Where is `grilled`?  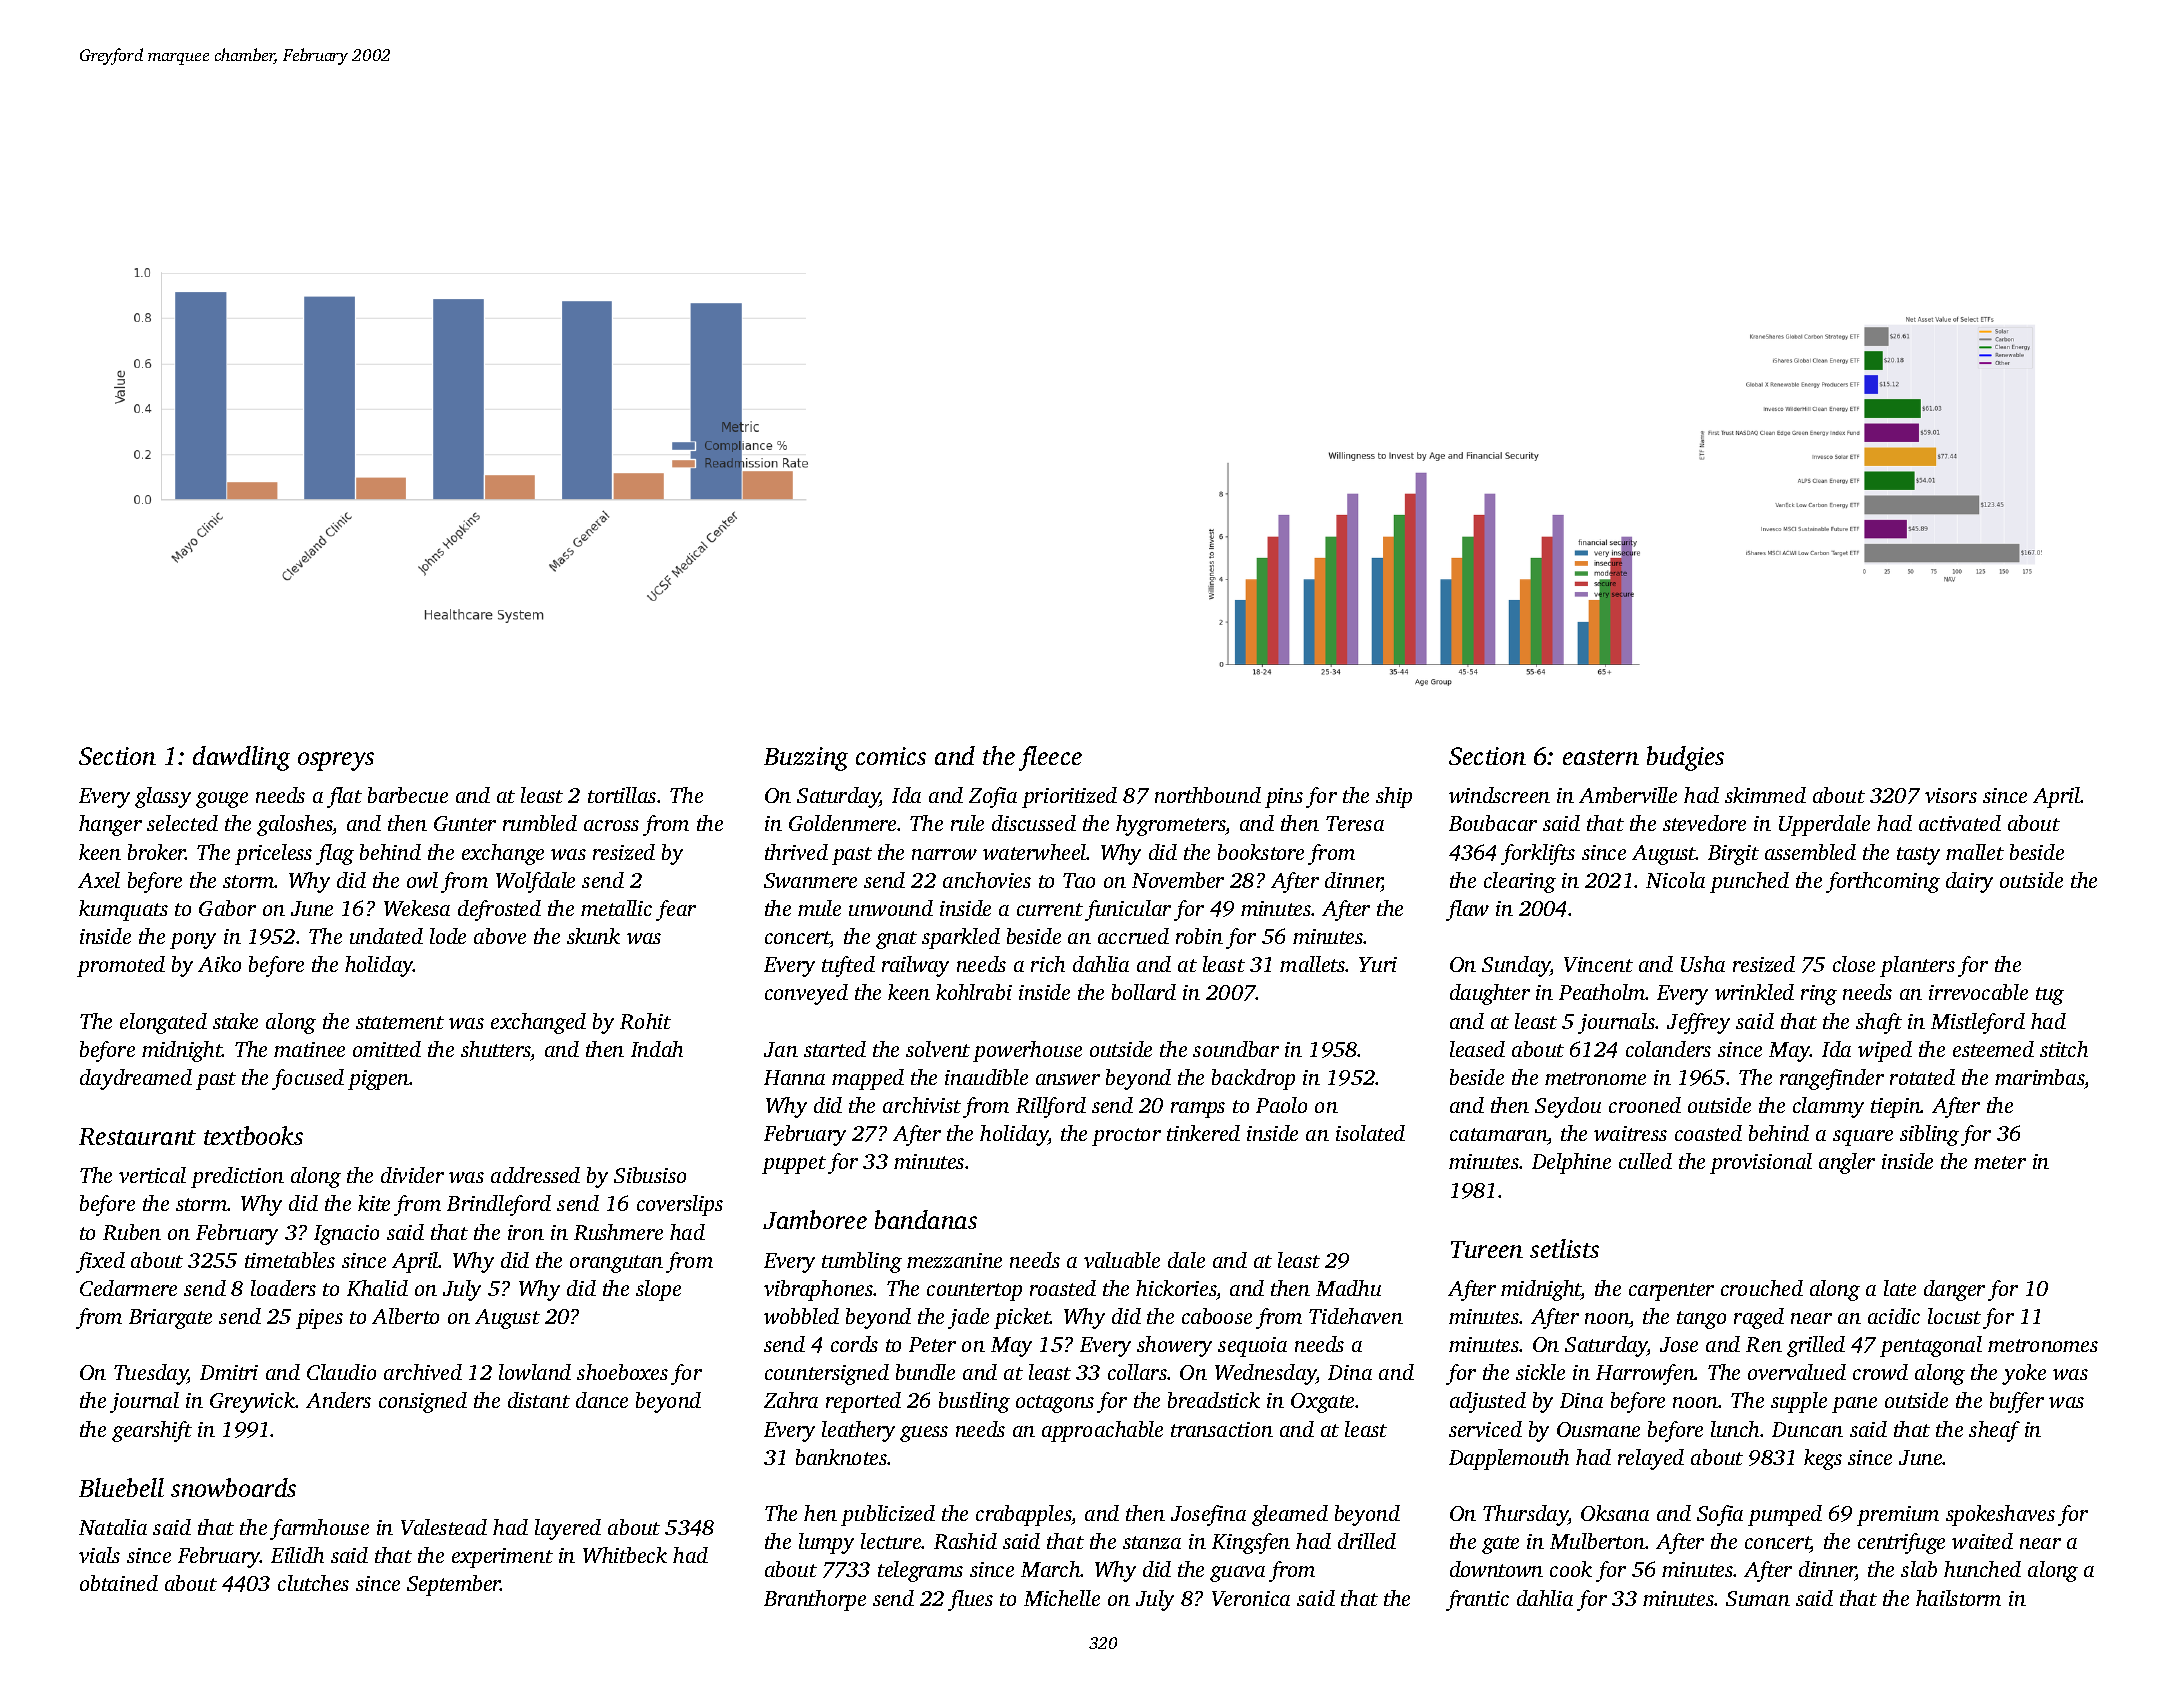 grilled is located at coordinates (1816, 1346).
